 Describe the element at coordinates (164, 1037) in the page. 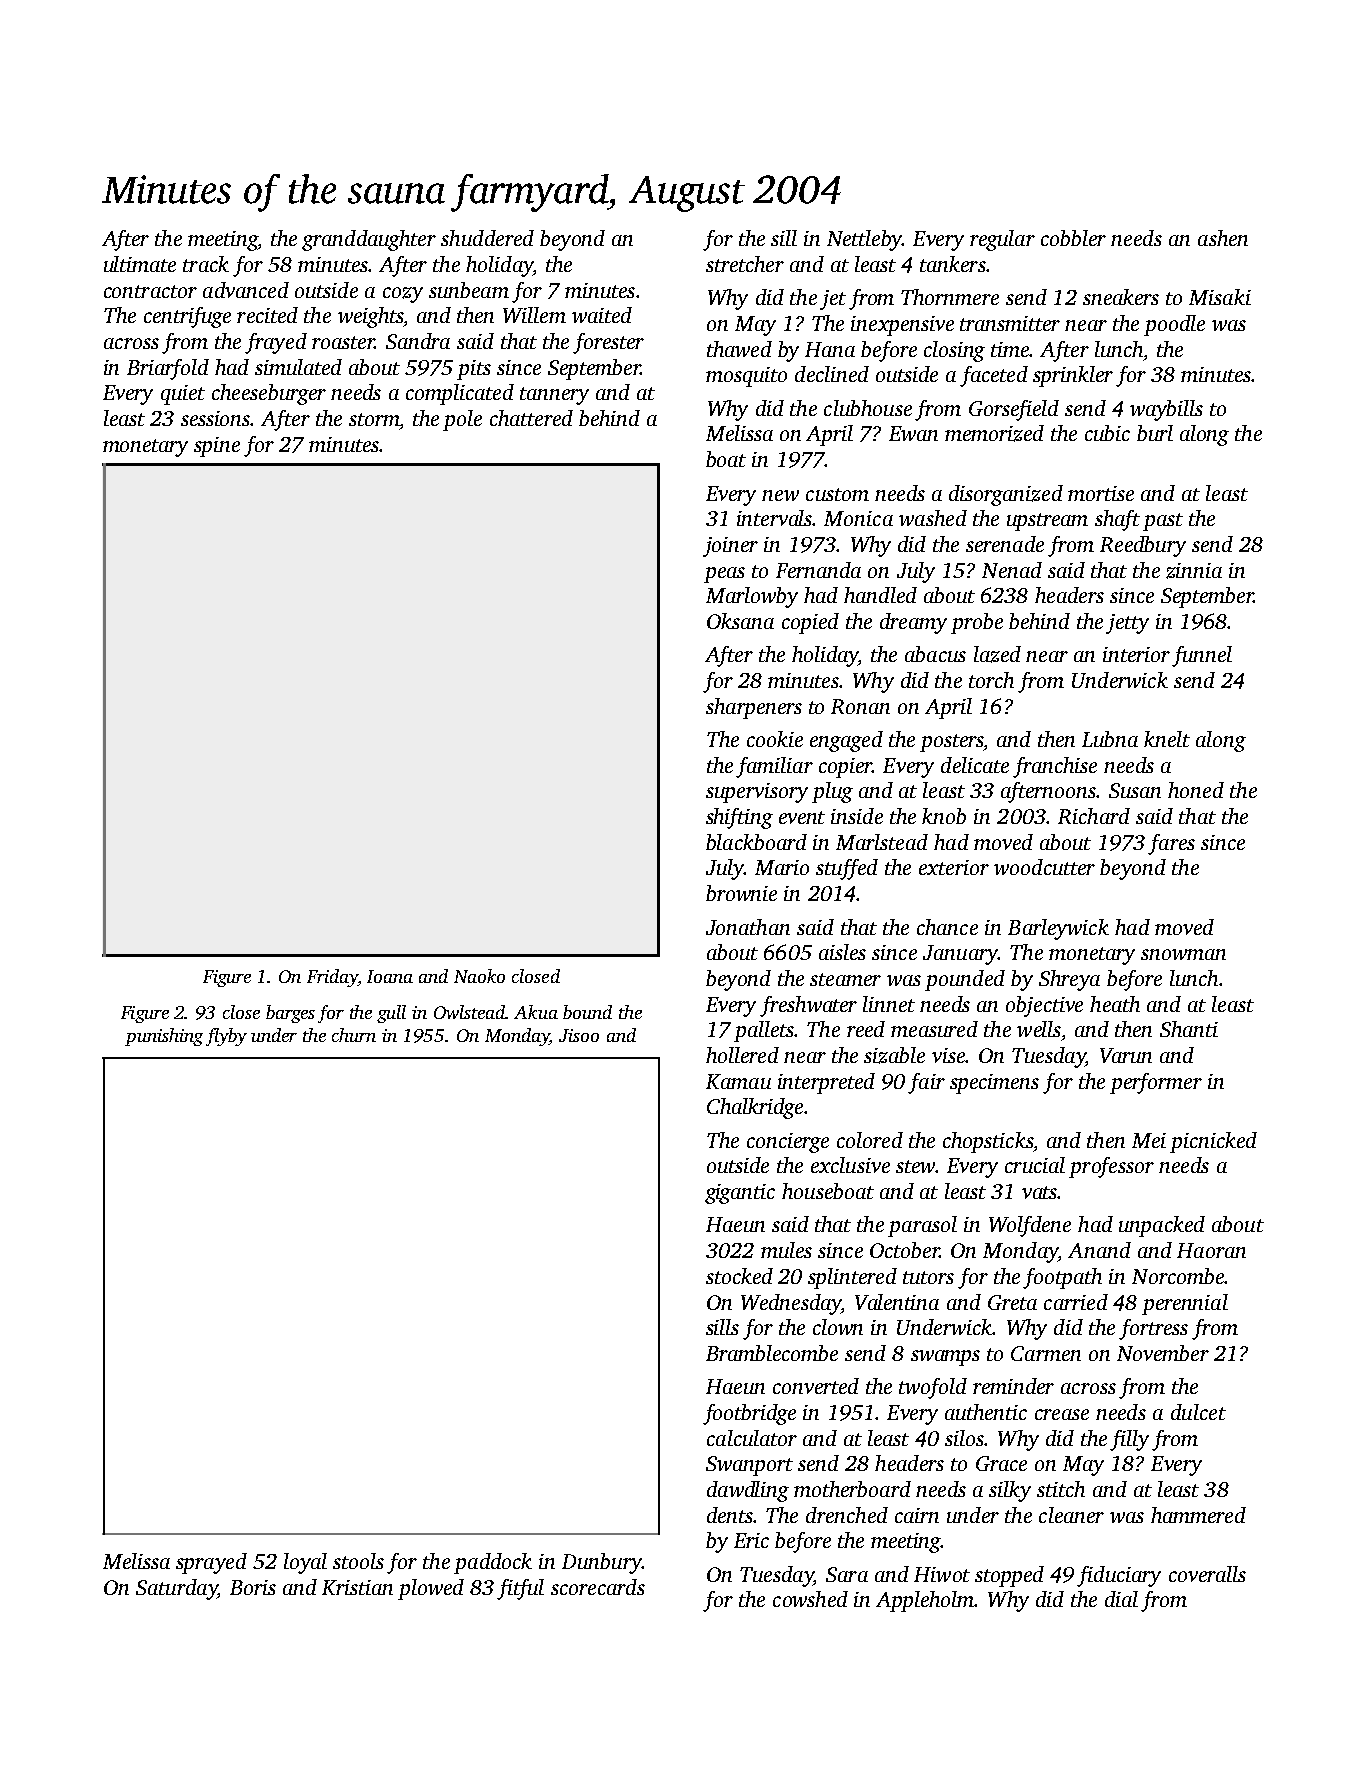

I see `punishing` at that location.
